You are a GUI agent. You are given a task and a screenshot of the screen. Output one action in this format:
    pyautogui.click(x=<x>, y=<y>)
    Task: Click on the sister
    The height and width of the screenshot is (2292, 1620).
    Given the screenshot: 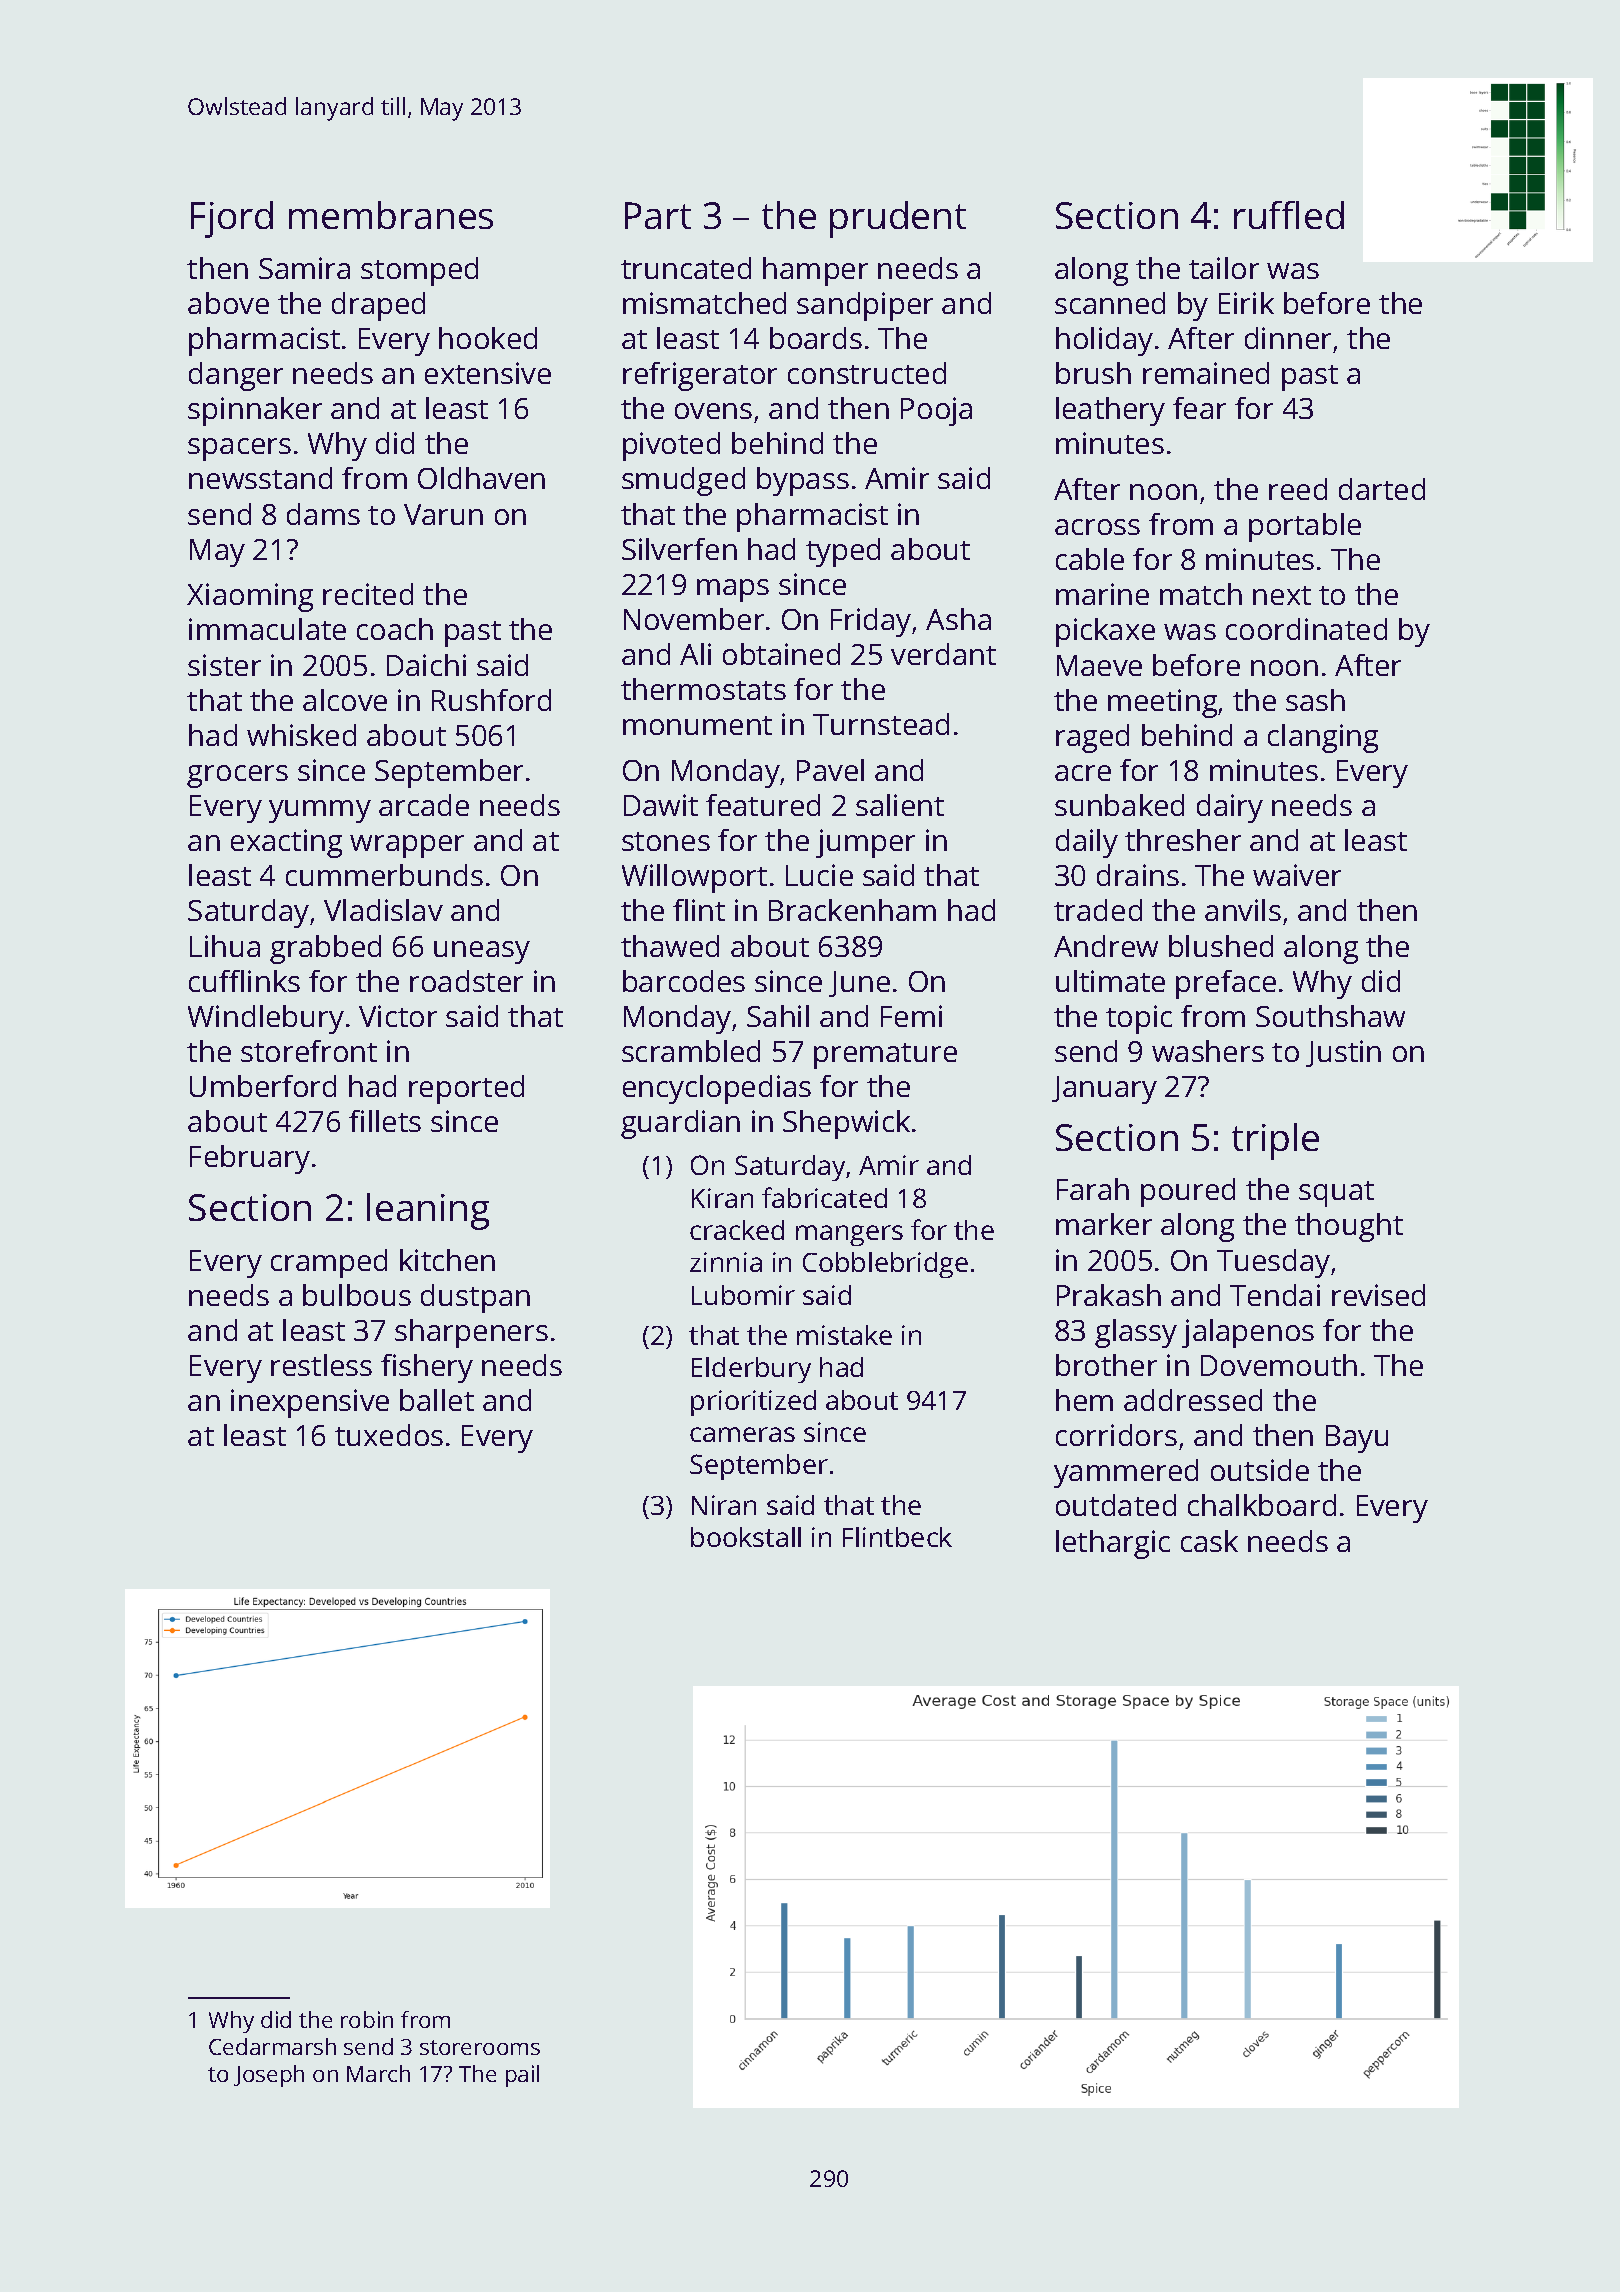 What is the action you would take?
    pyautogui.click(x=224, y=665)
